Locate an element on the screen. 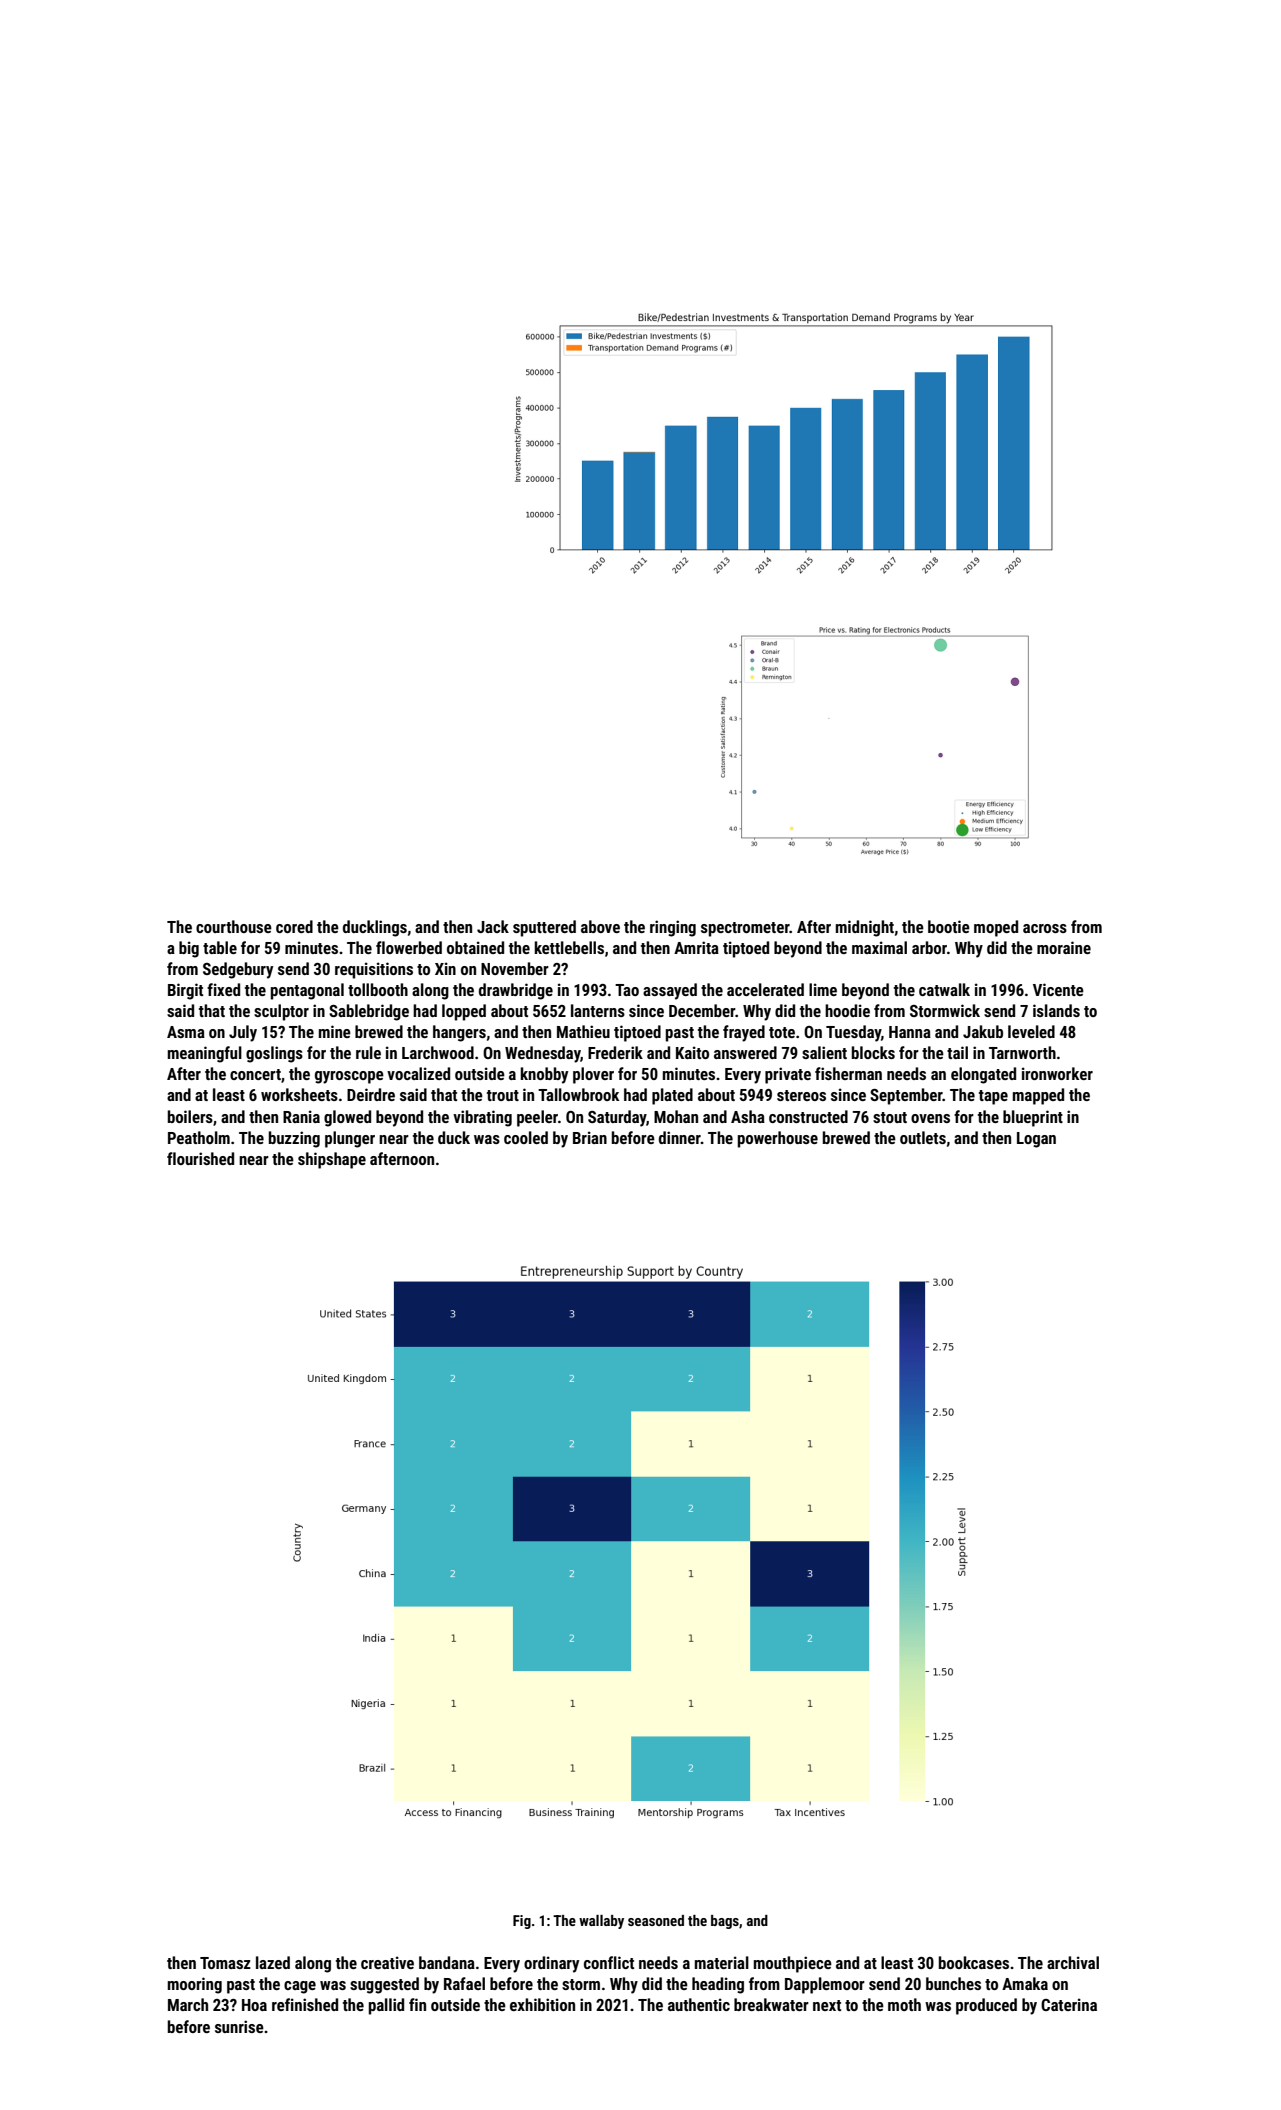 The image size is (1281, 2110). across is located at coordinates (1045, 928).
